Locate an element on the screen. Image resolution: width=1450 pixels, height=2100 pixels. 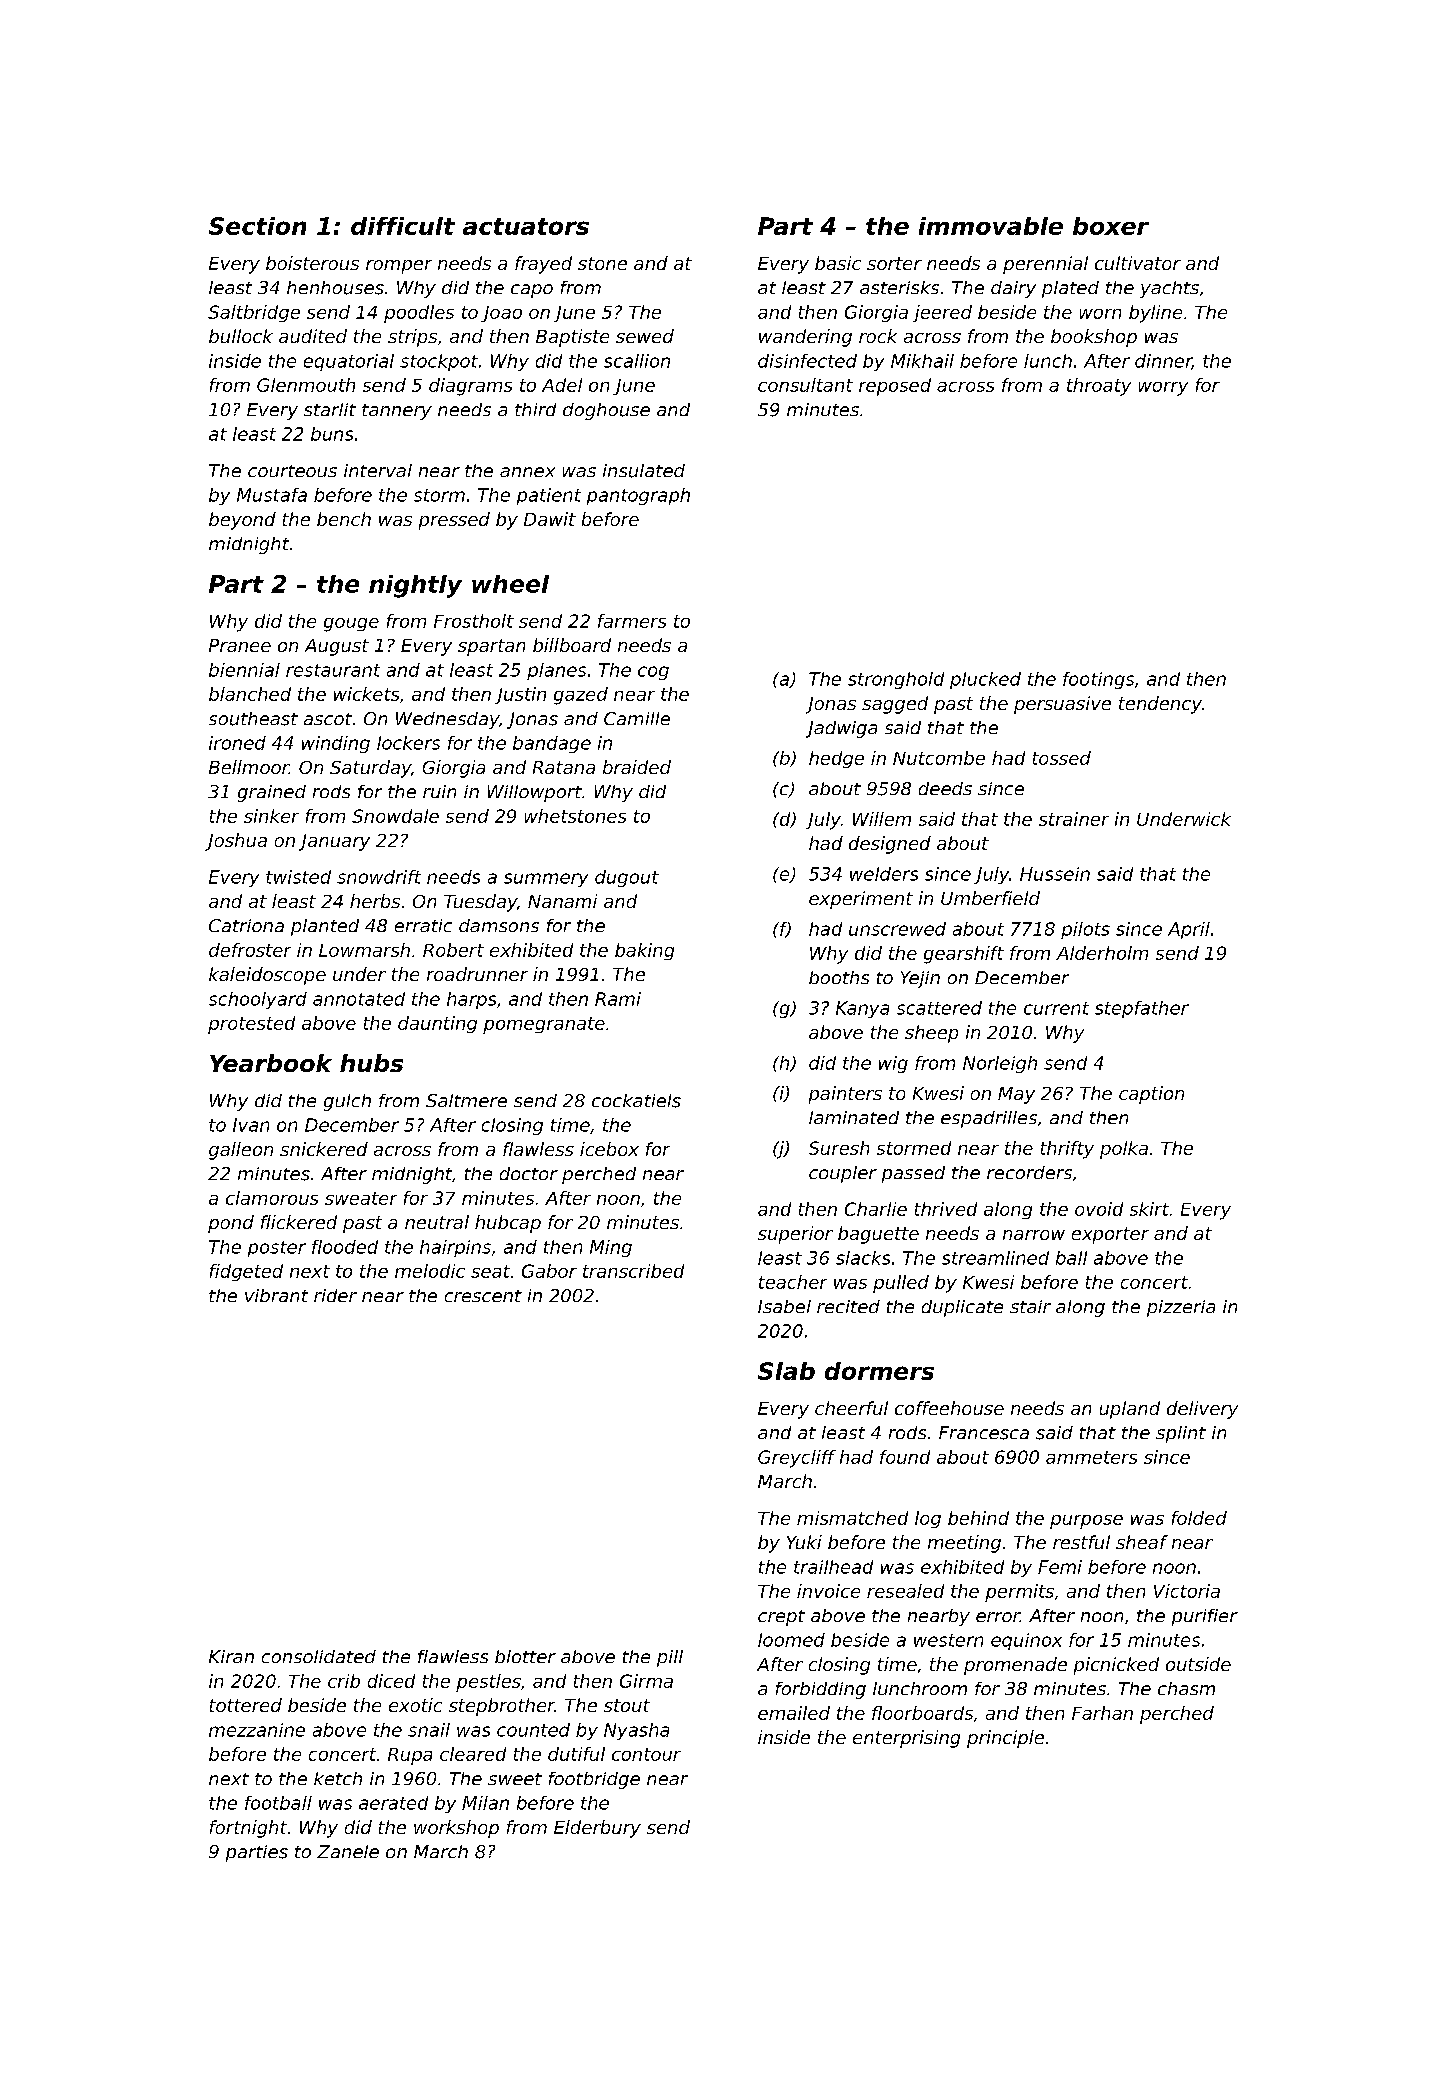
Section is located at coordinates (257, 226).
